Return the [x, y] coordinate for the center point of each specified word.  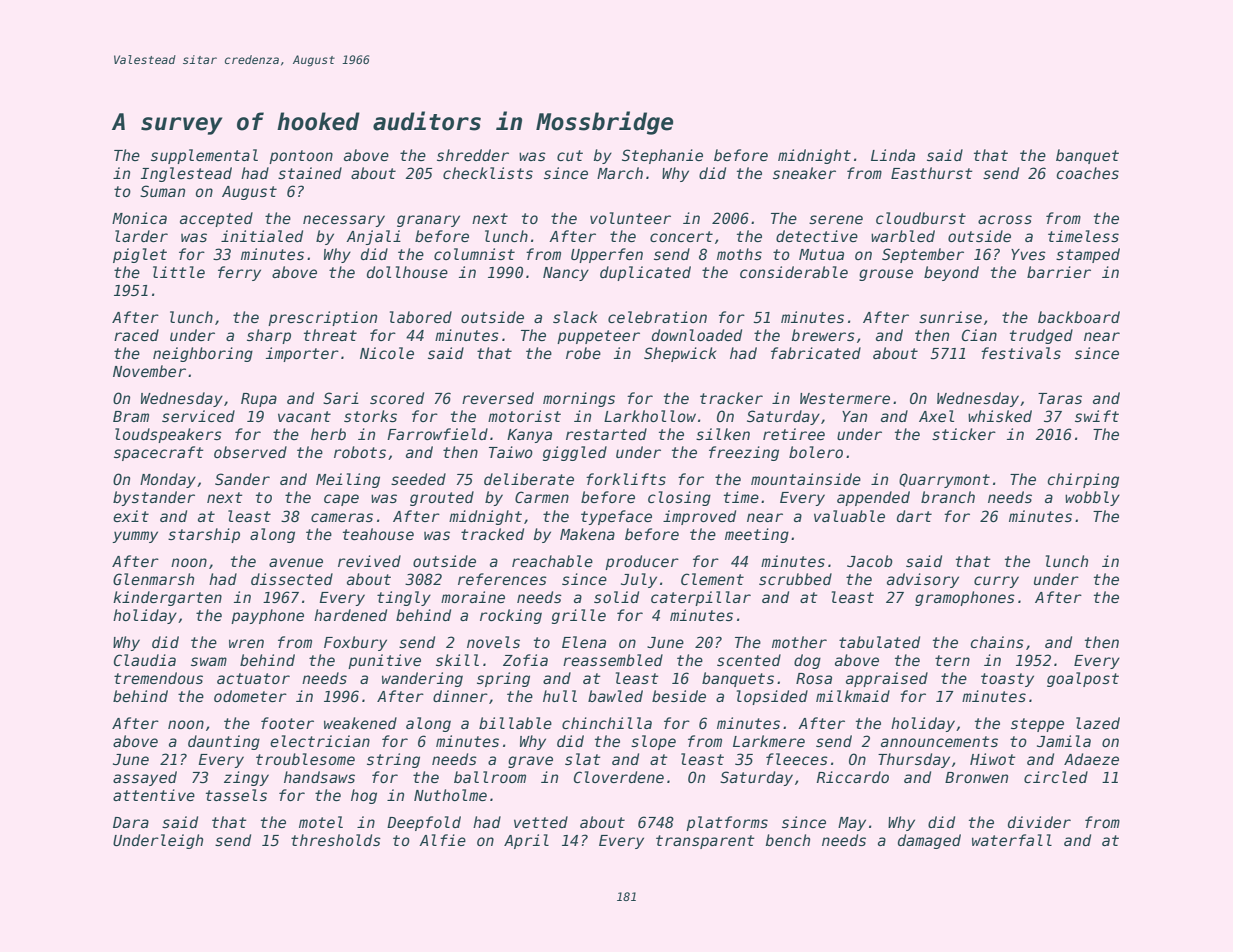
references [502, 579]
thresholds [336, 840]
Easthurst [932, 173]
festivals [1021, 353]
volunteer [630, 218]
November [149, 371]
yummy [135, 537]
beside [679, 696]
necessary [344, 221]
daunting [224, 742]
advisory [923, 580]
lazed [1098, 723]
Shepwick [680, 354]
